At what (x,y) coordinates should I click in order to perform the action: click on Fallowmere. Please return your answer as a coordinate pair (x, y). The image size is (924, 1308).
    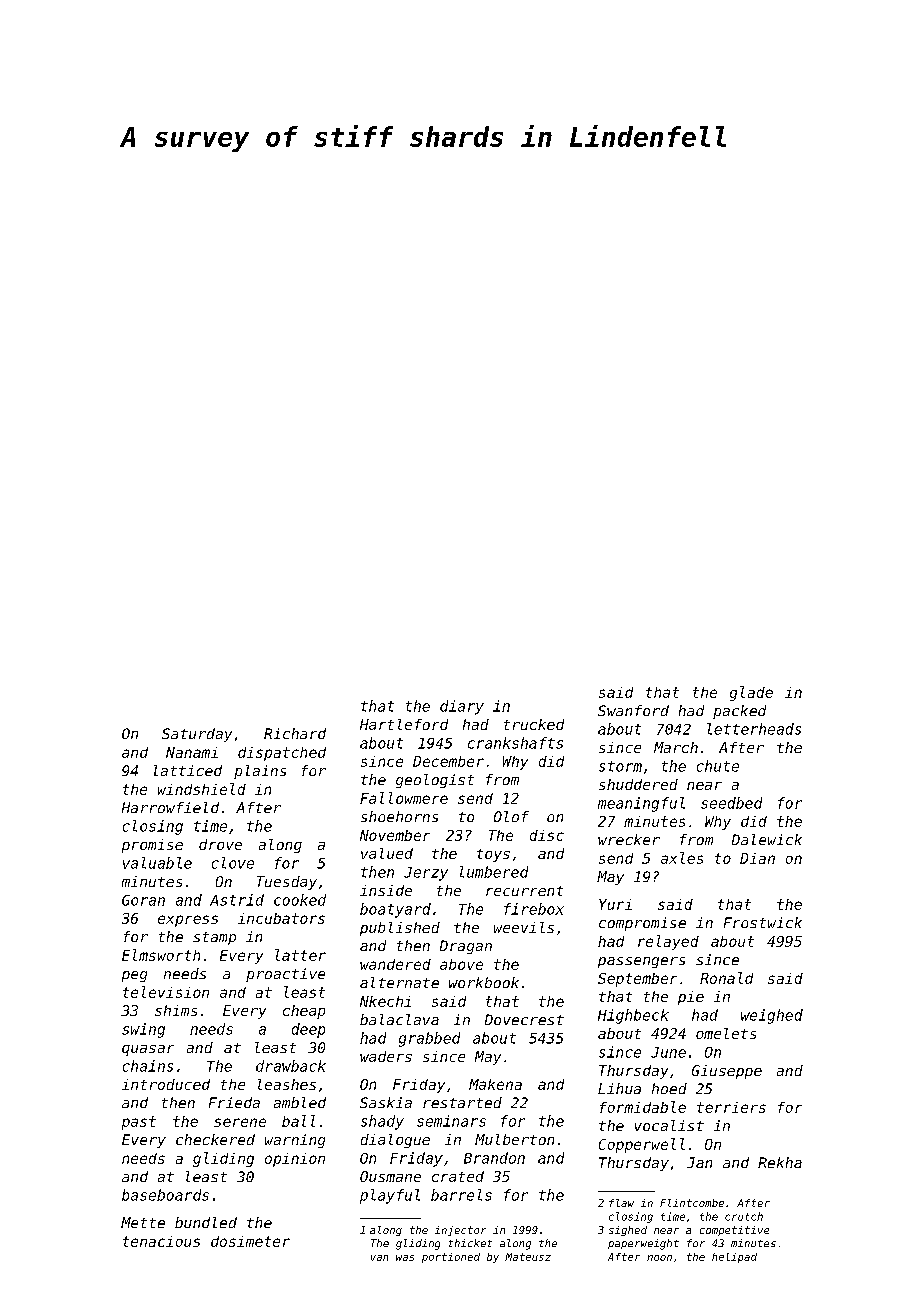
    Looking at the image, I should click on (404, 798).
